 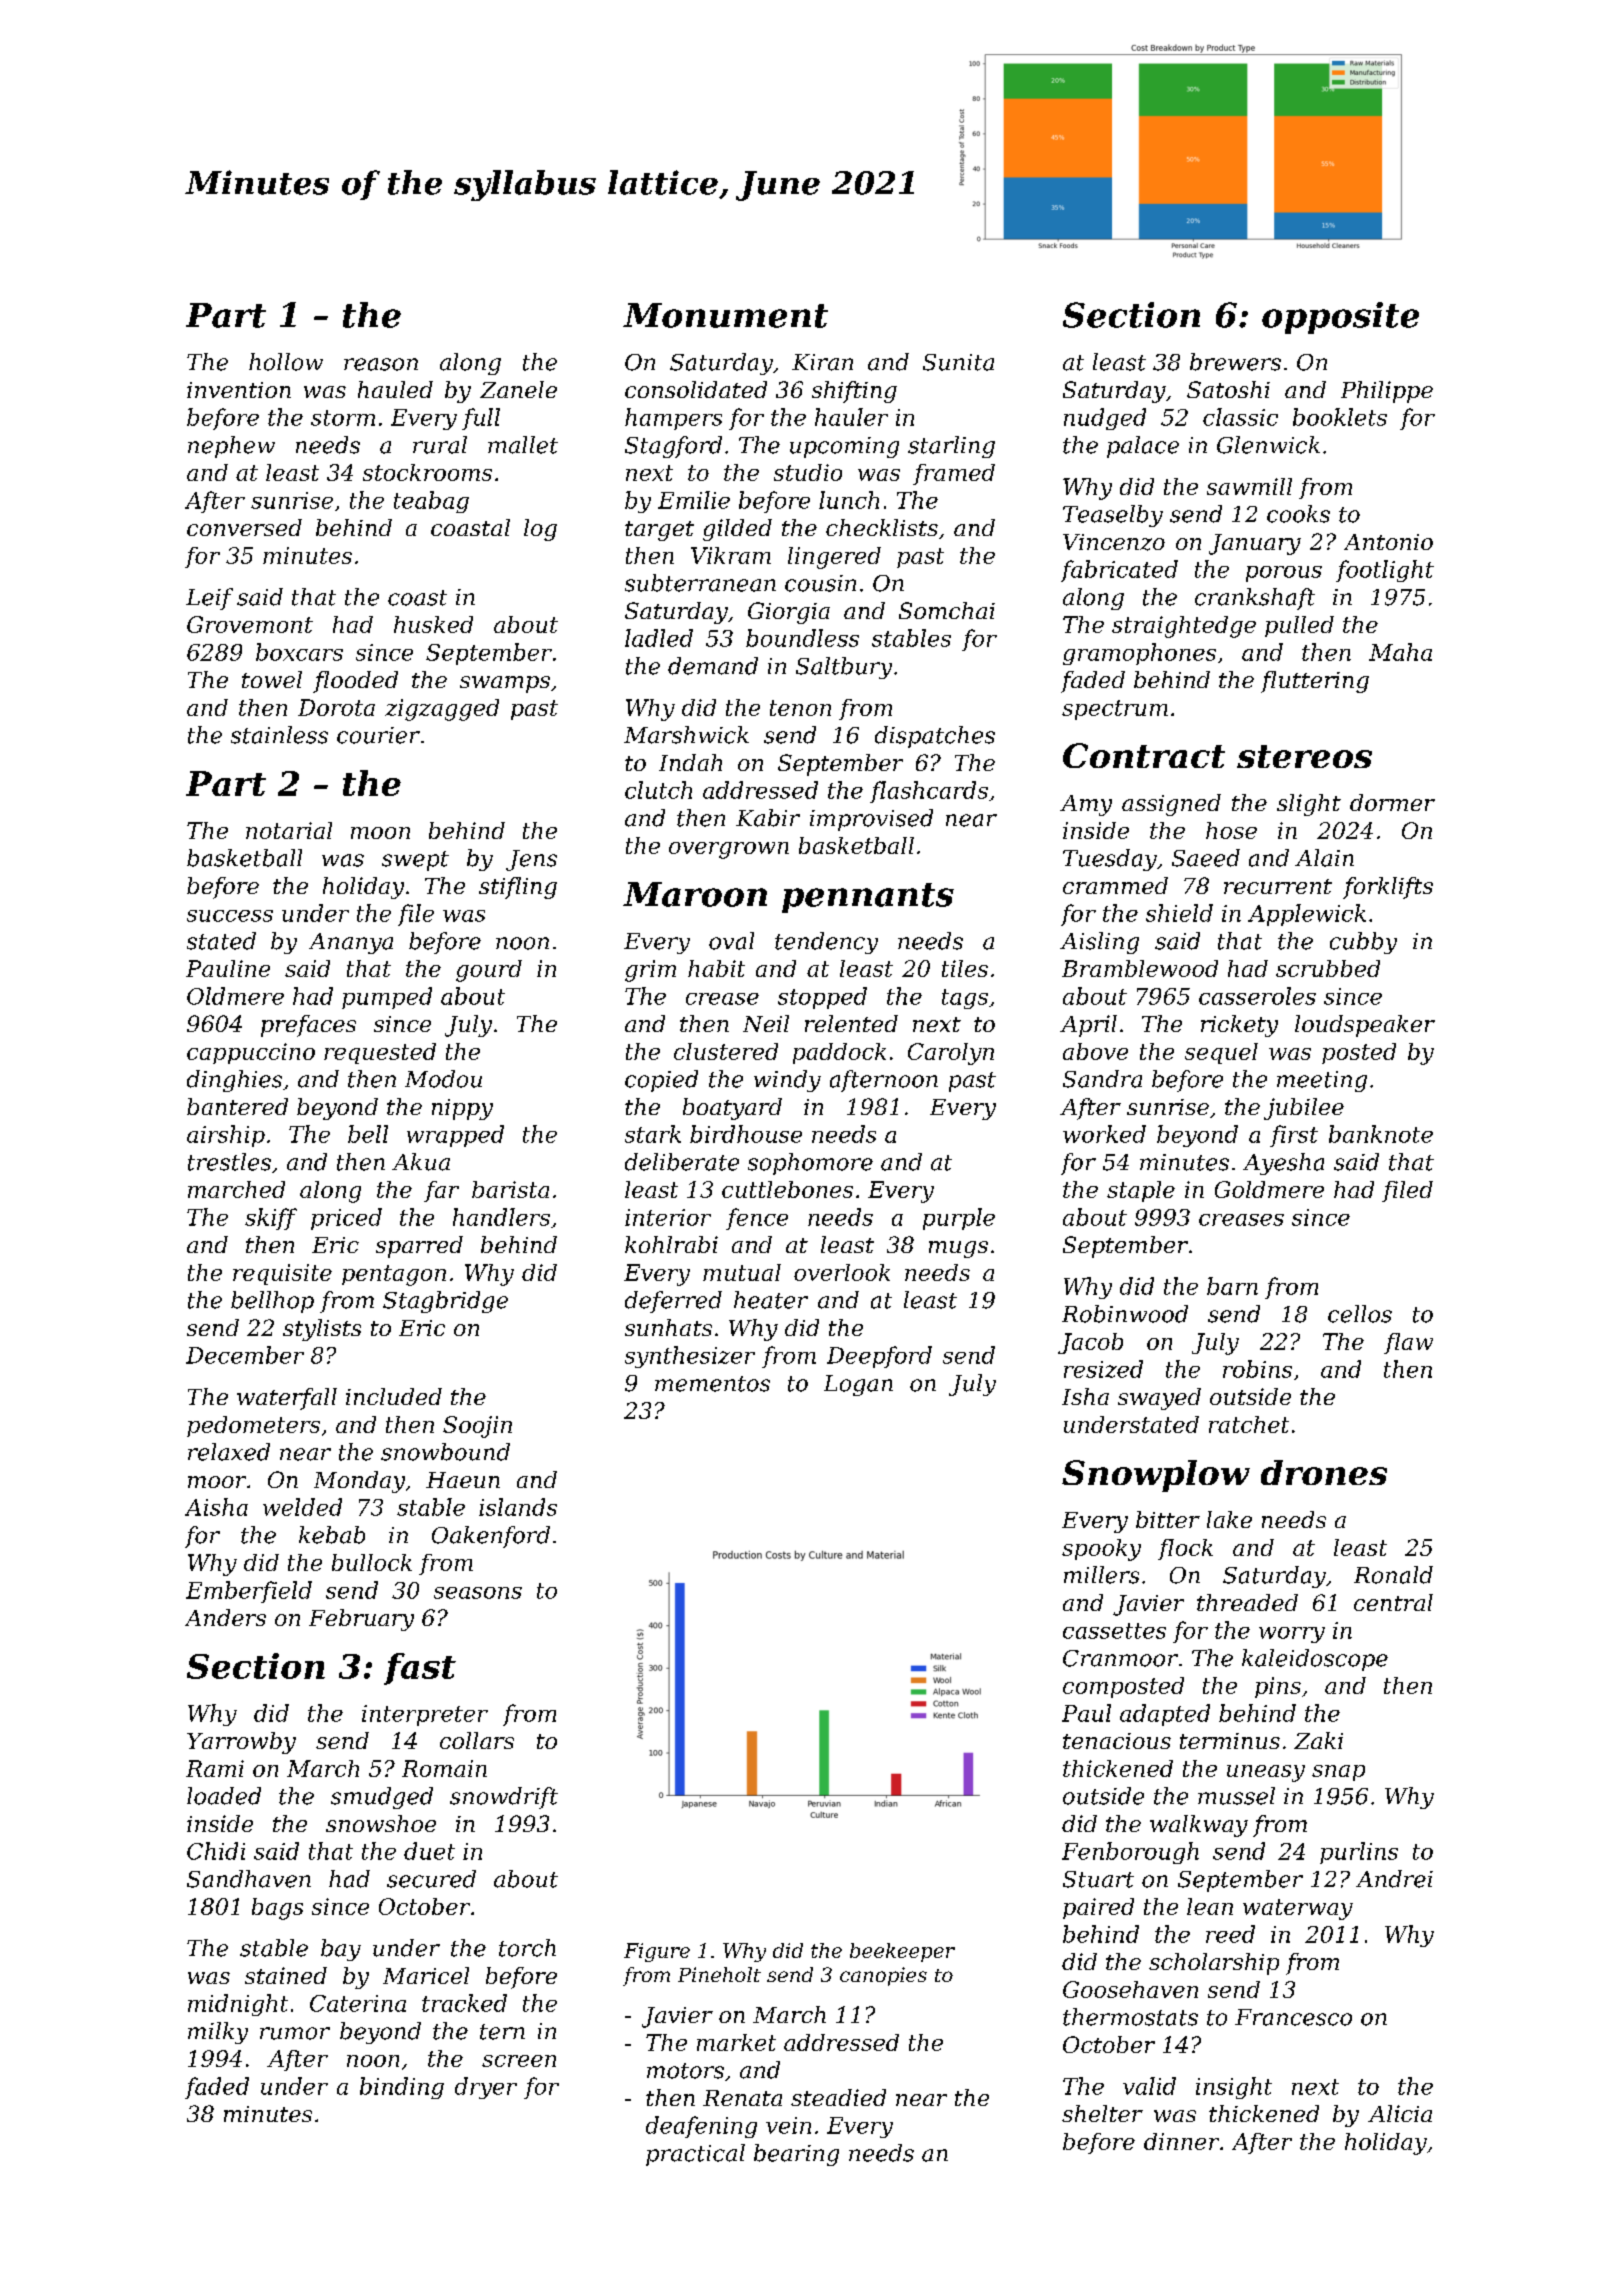 I want to click on teabag, so click(x=431, y=502).
